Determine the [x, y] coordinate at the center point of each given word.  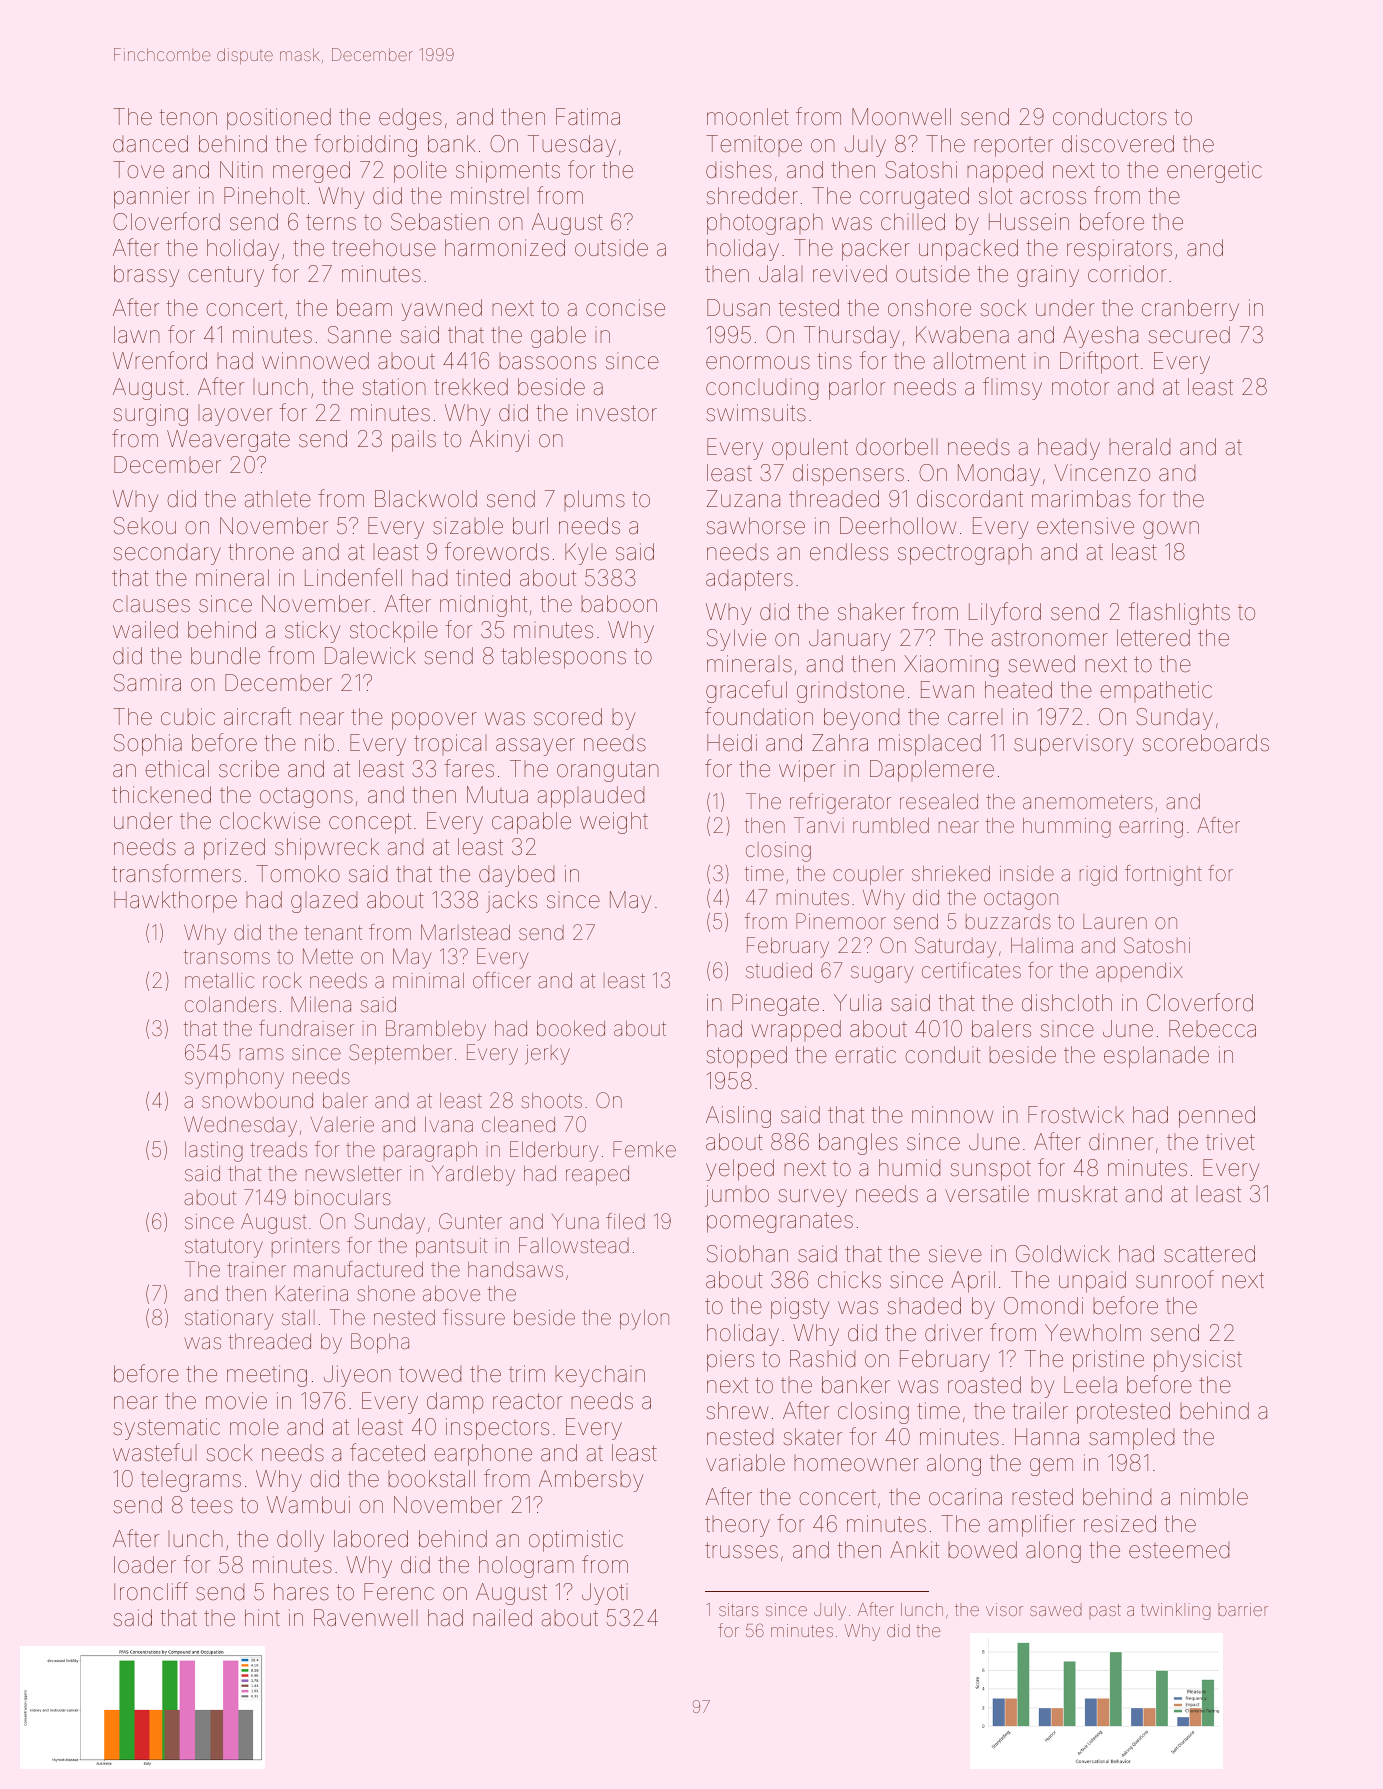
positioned [279, 119]
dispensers [848, 475]
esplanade [1156, 1057]
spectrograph [965, 554]
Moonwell [901, 117]
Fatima [588, 117]
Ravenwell [366, 1618]
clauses [151, 604]
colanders [230, 1004]
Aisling [738, 1117]
